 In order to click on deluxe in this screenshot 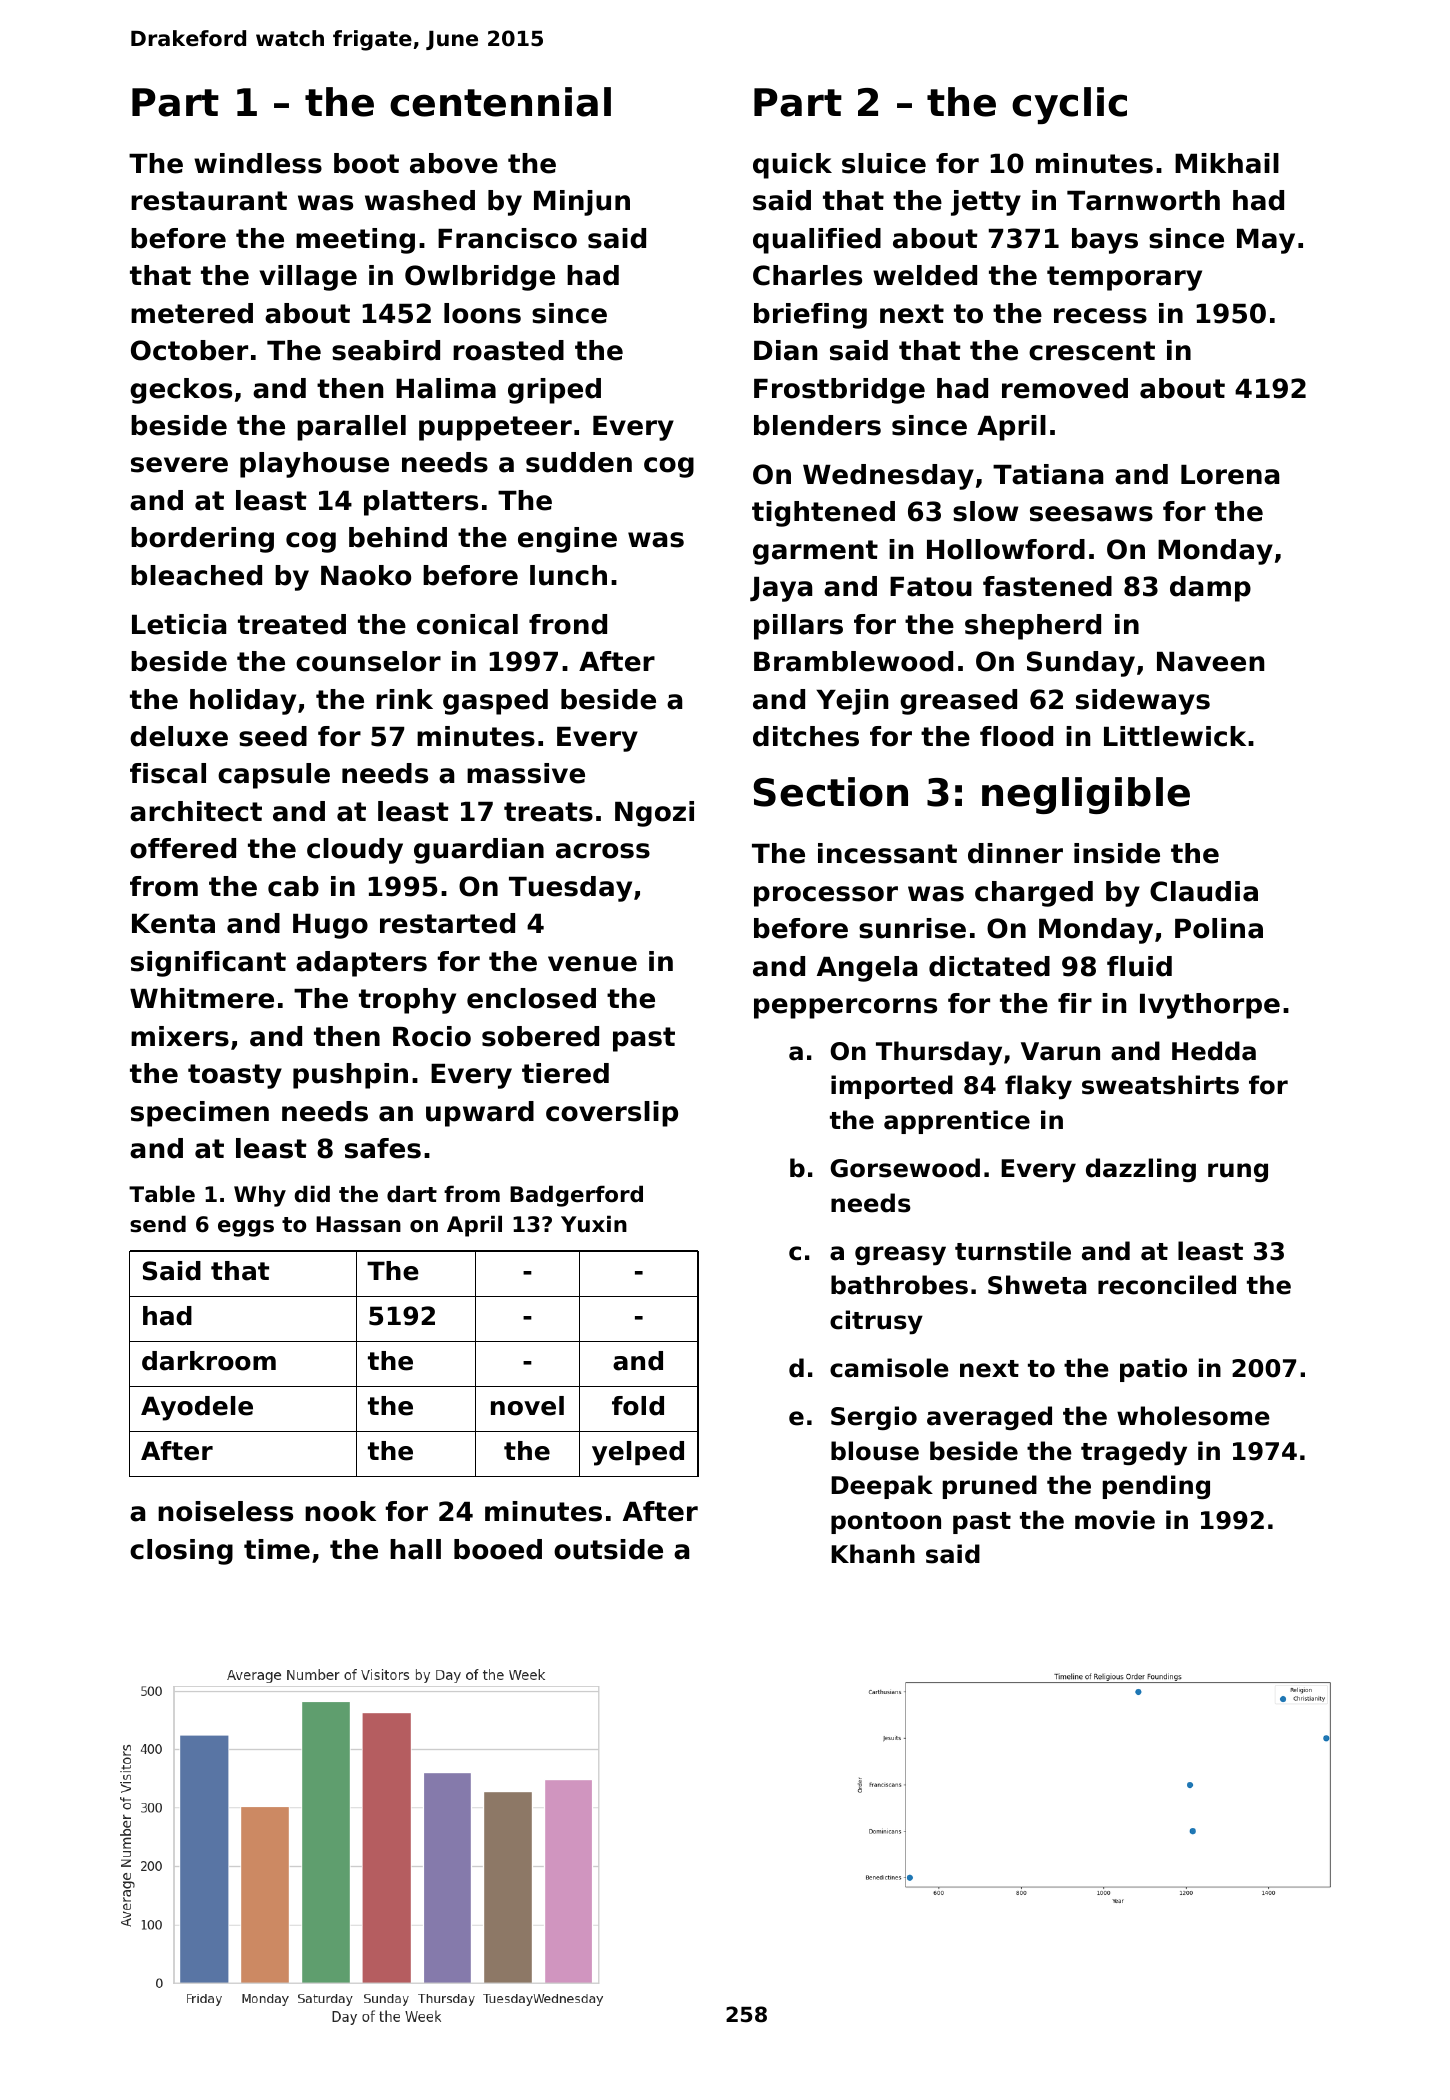, I will do `click(179, 736)`.
